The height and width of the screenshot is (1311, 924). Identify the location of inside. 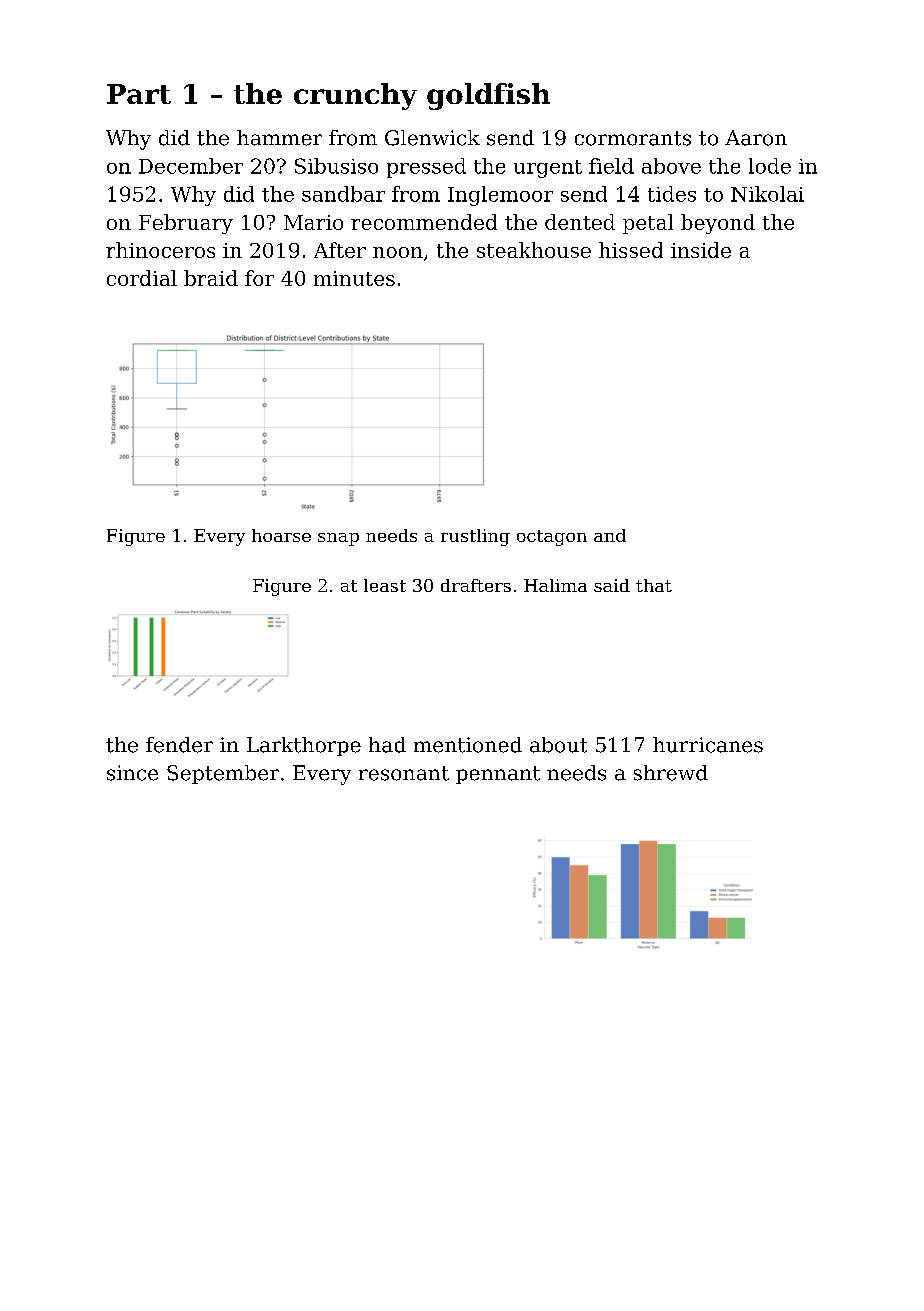
(701, 250).
